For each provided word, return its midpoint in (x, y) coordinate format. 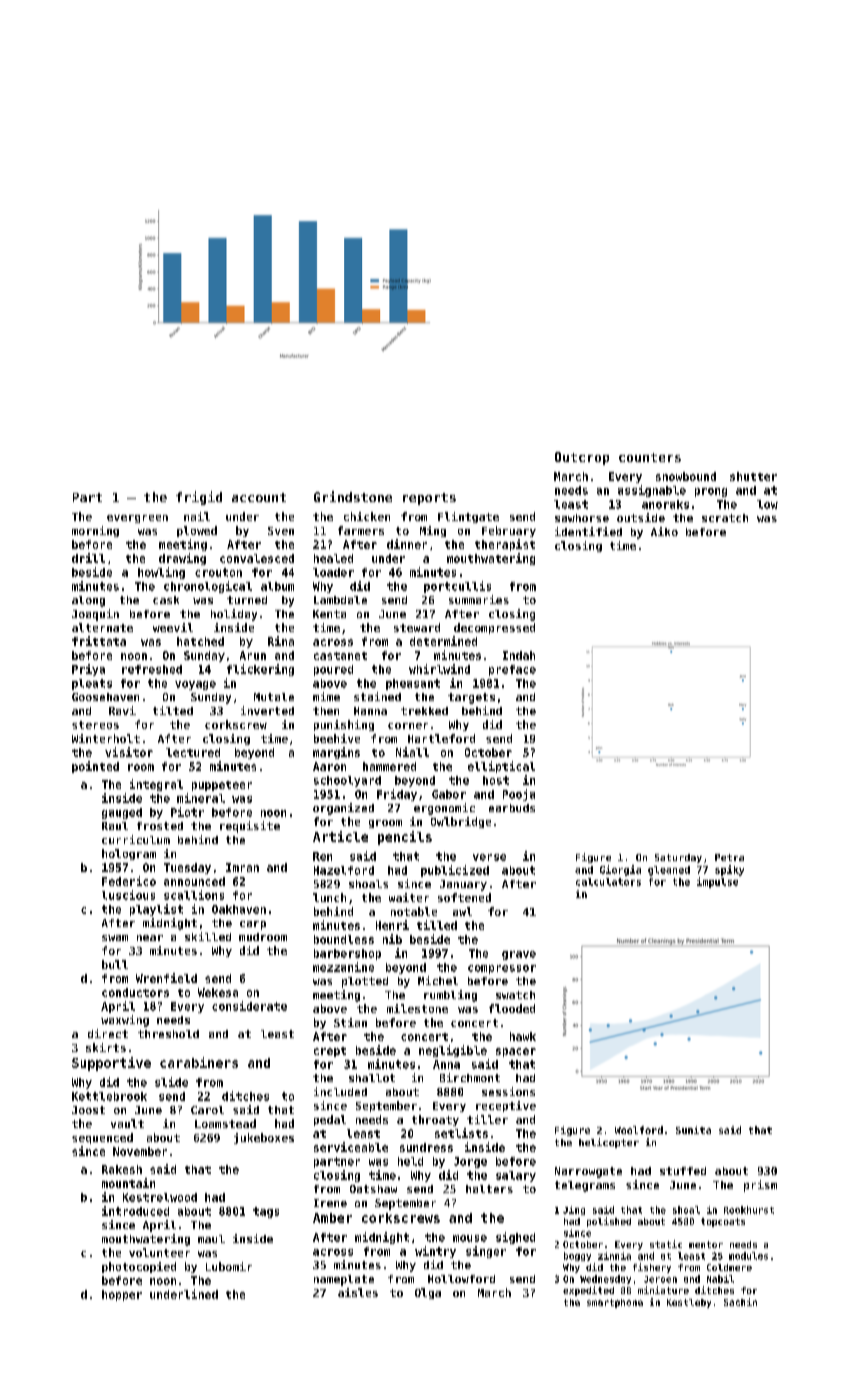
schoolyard (347, 781)
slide (171, 1082)
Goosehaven (105, 697)
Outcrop (582, 458)
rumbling (450, 996)
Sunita (693, 1130)
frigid (199, 498)
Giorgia (620, 870)
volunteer (159, 1252)
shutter (753, 476)
